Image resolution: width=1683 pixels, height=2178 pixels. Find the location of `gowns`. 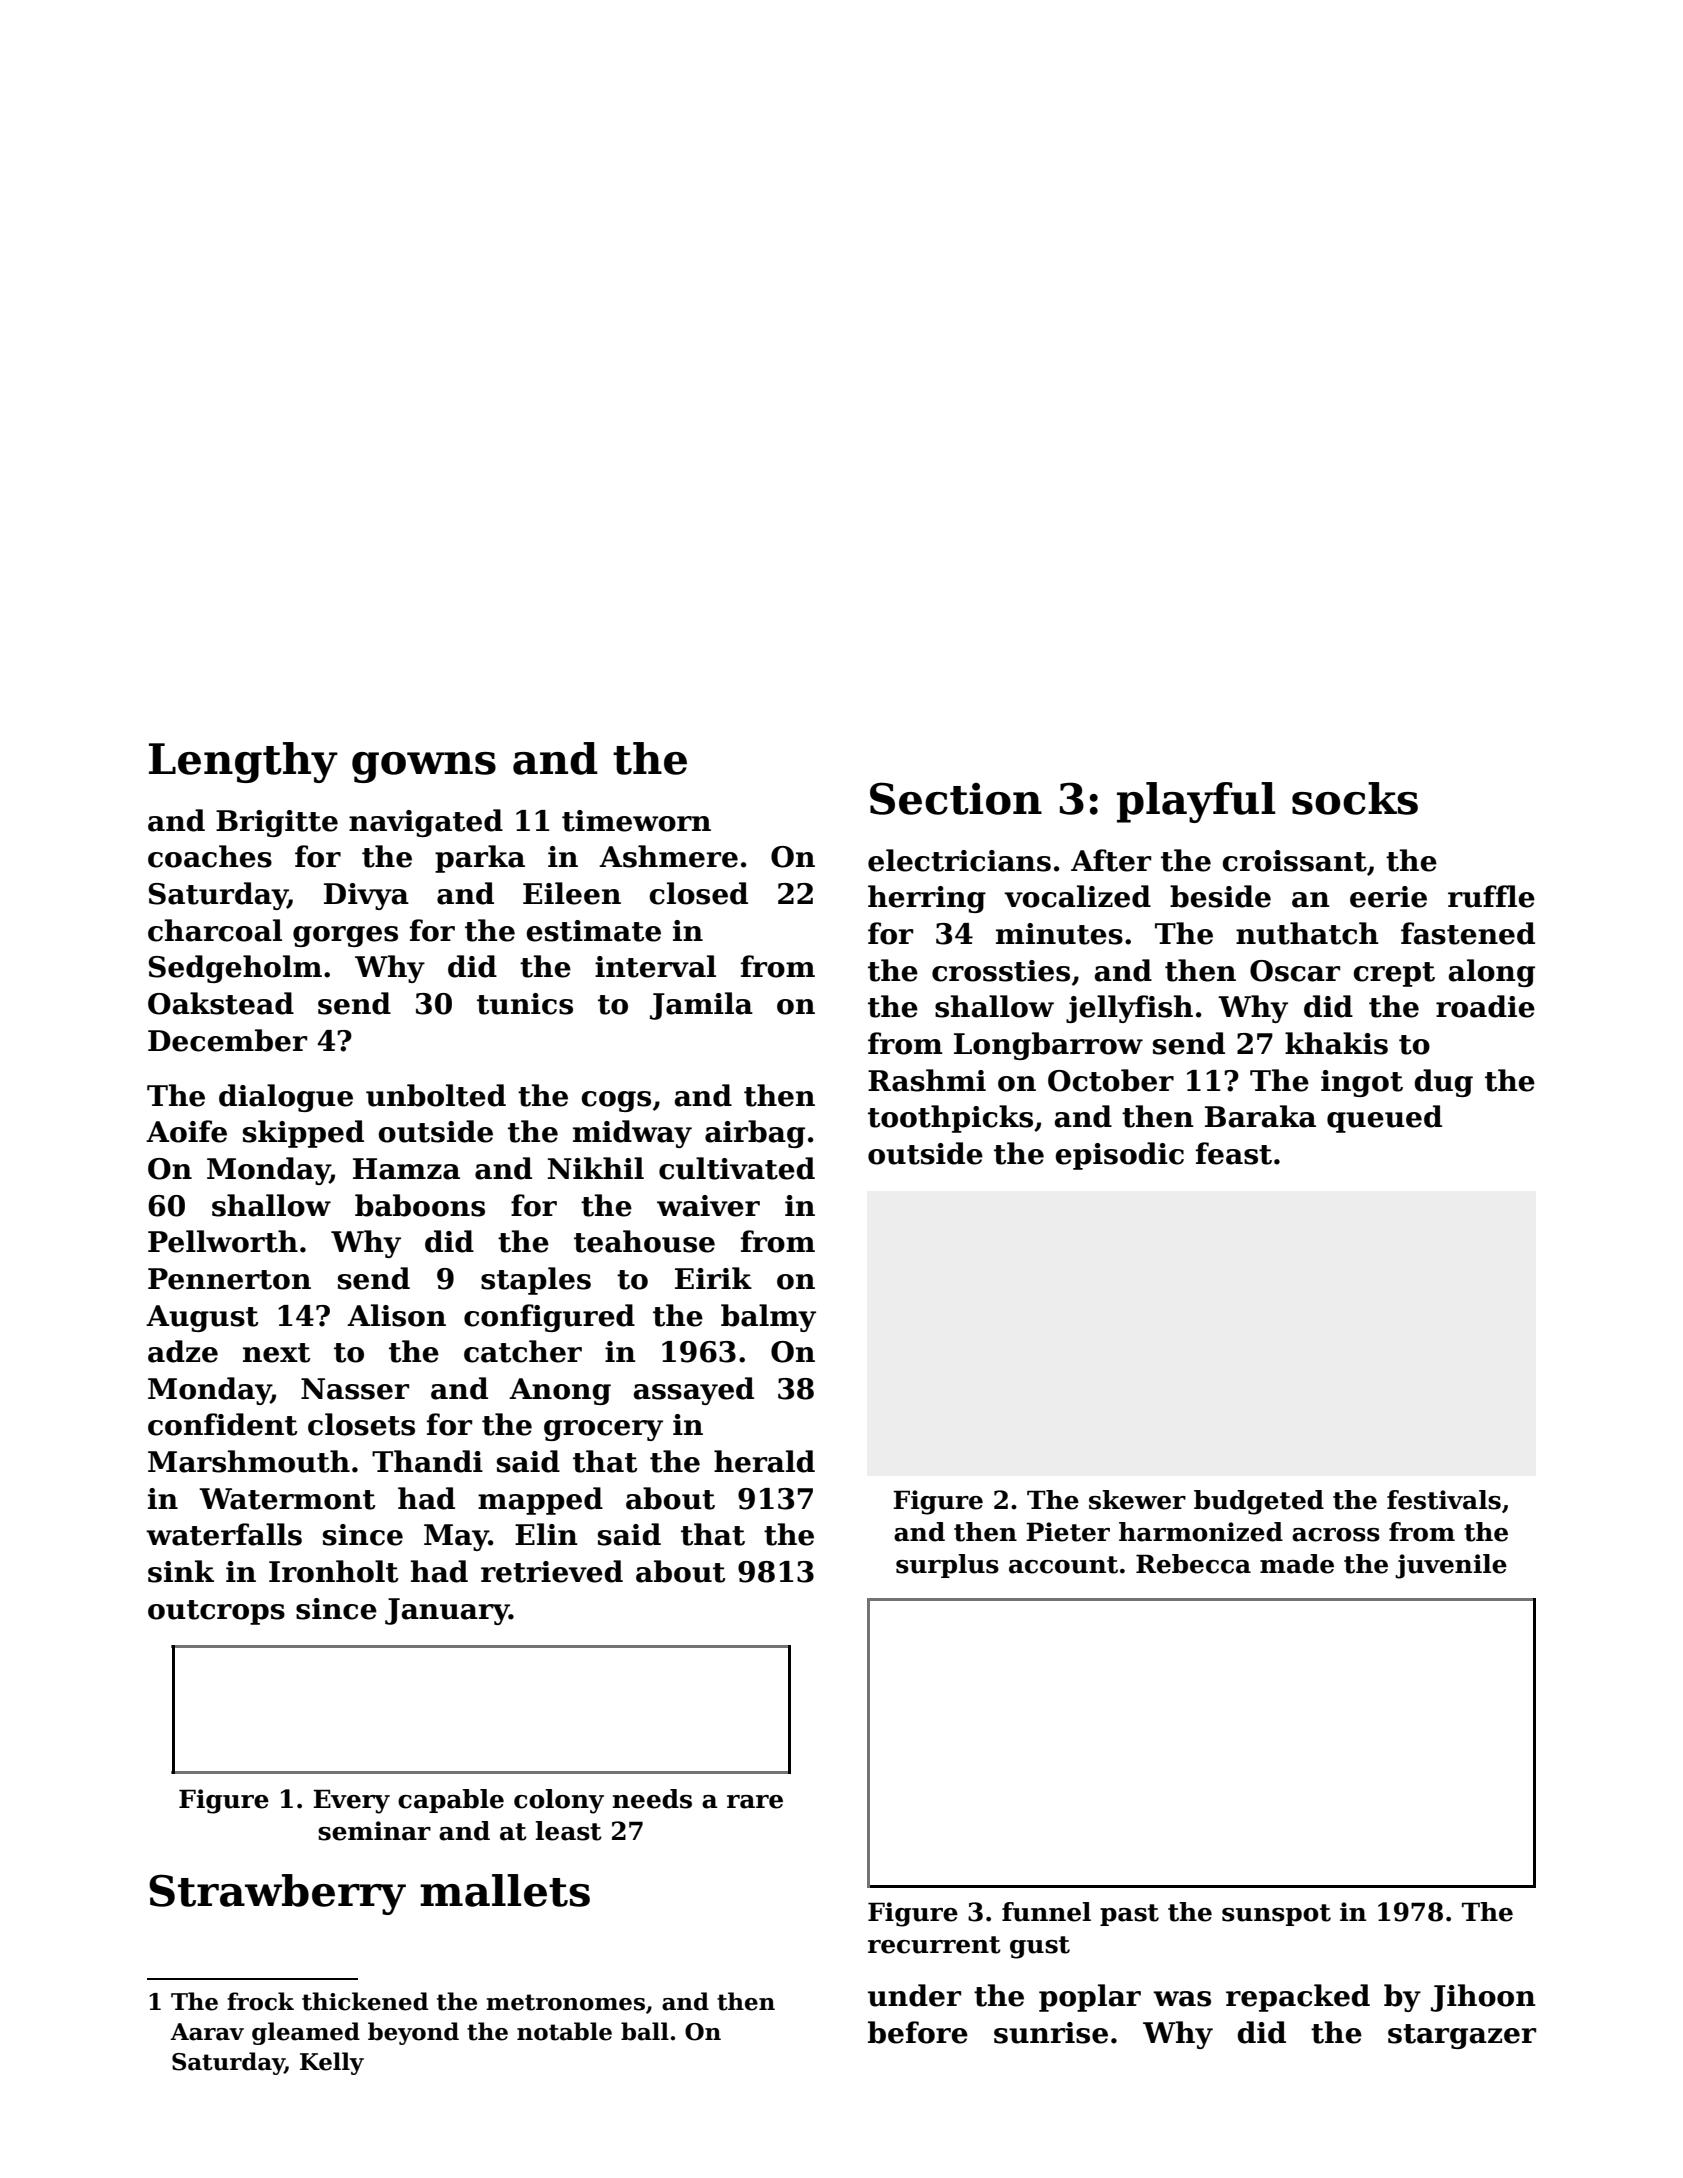

gowns is located at coordinates (424, 767).
